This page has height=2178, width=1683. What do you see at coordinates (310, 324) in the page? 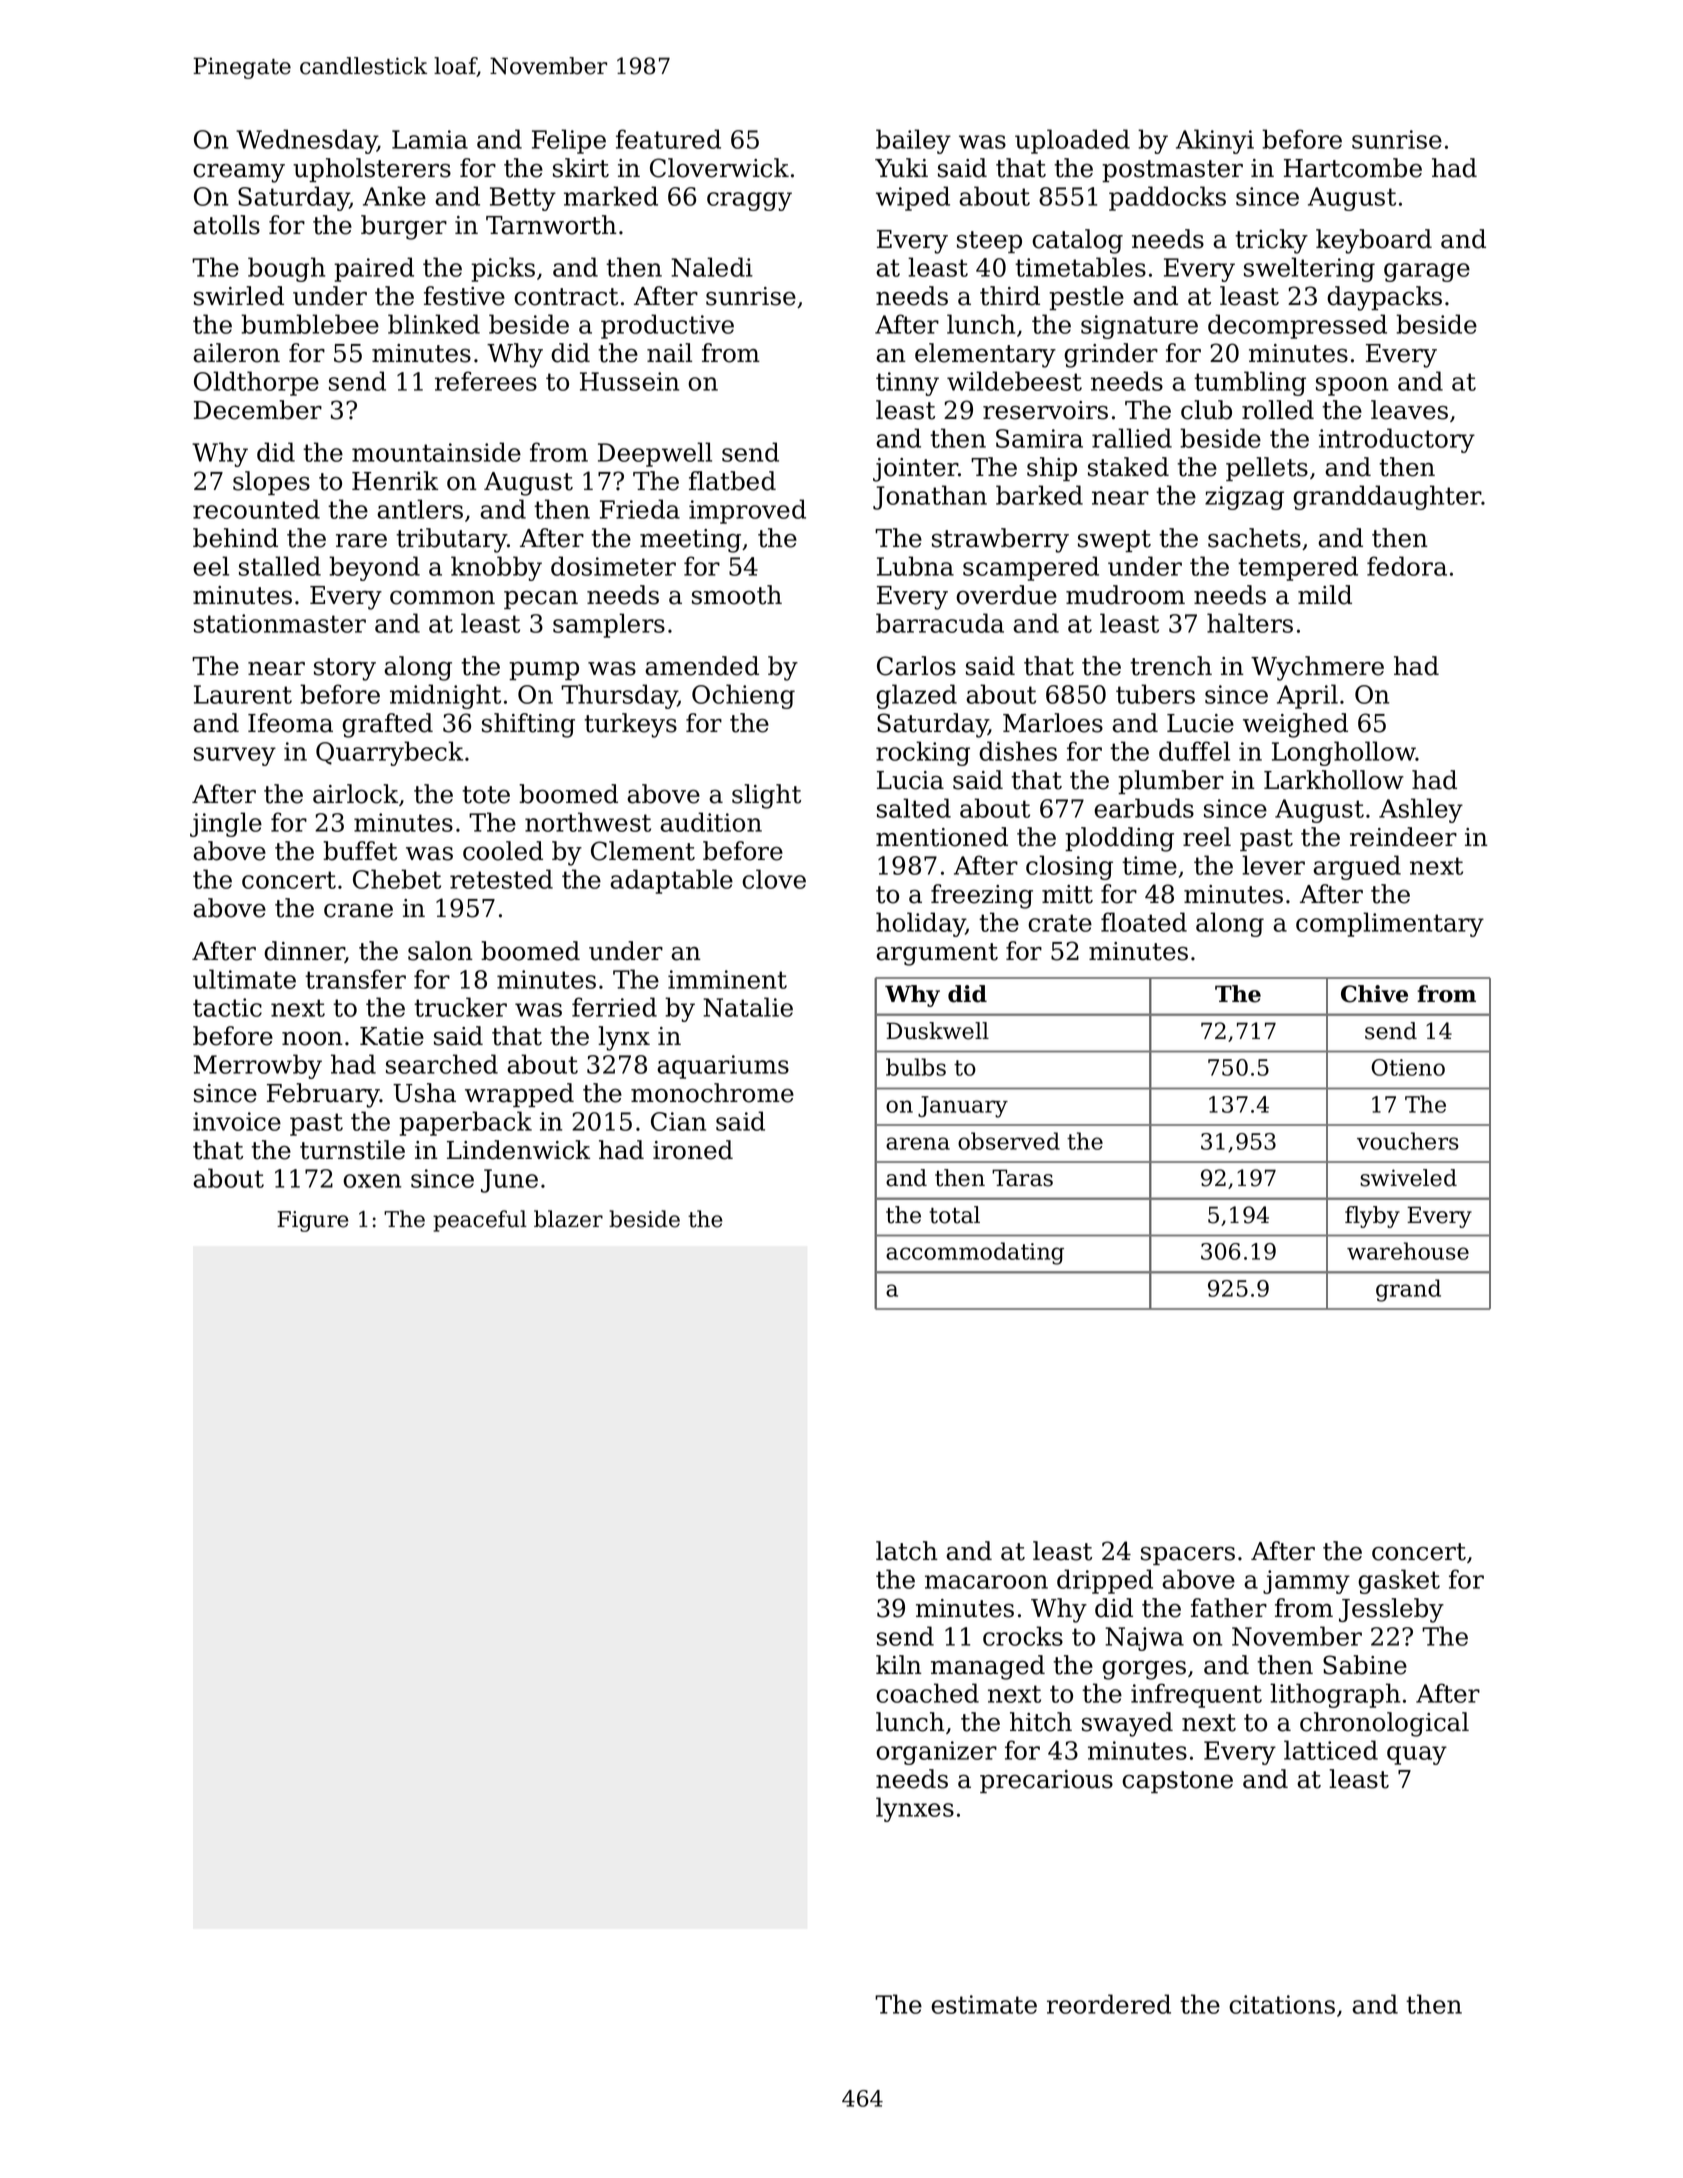
I see `bumblebee` at bounding box center [310, 324].
